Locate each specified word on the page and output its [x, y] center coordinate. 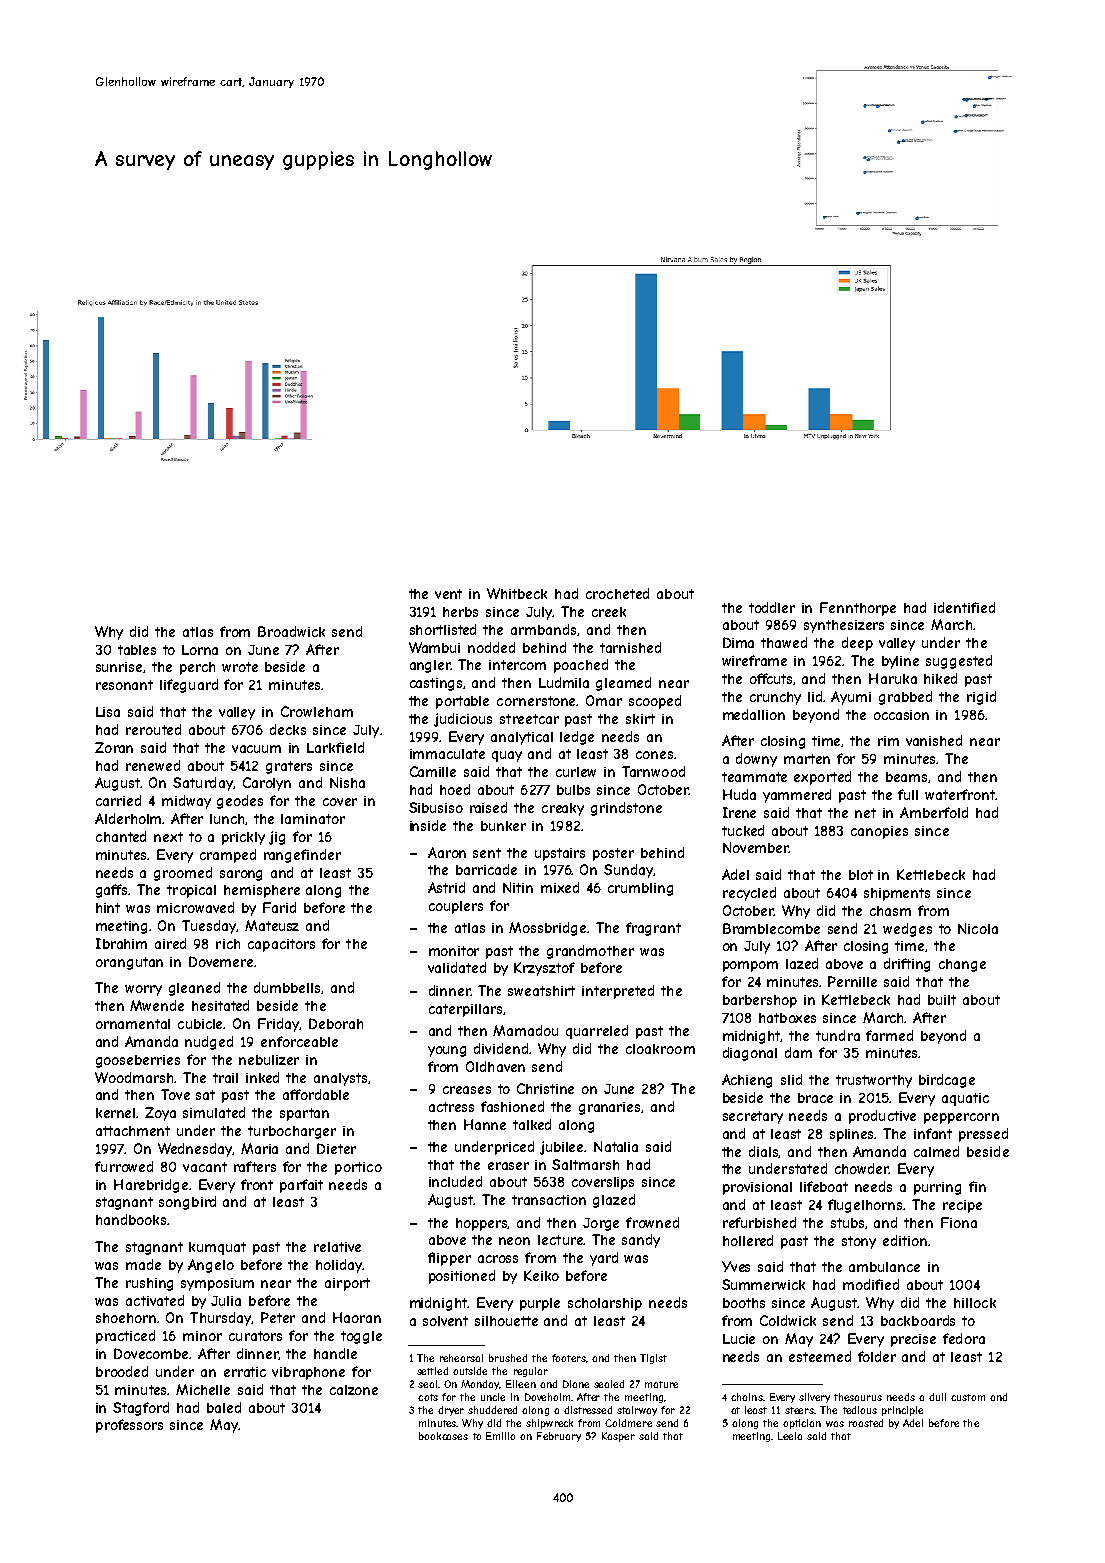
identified [964, 607]
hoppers [482, 1224]
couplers [456, 907]
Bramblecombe [771, 928]
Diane [576, 1384]
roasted [866, 1423]
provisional [757, 1188]
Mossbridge [547, 929]
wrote [240, 667]
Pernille [852, 981]
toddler [772, 607]
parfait [301, 1186]
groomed [183, 874]
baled [224, 1407]
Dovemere [221, 961]
